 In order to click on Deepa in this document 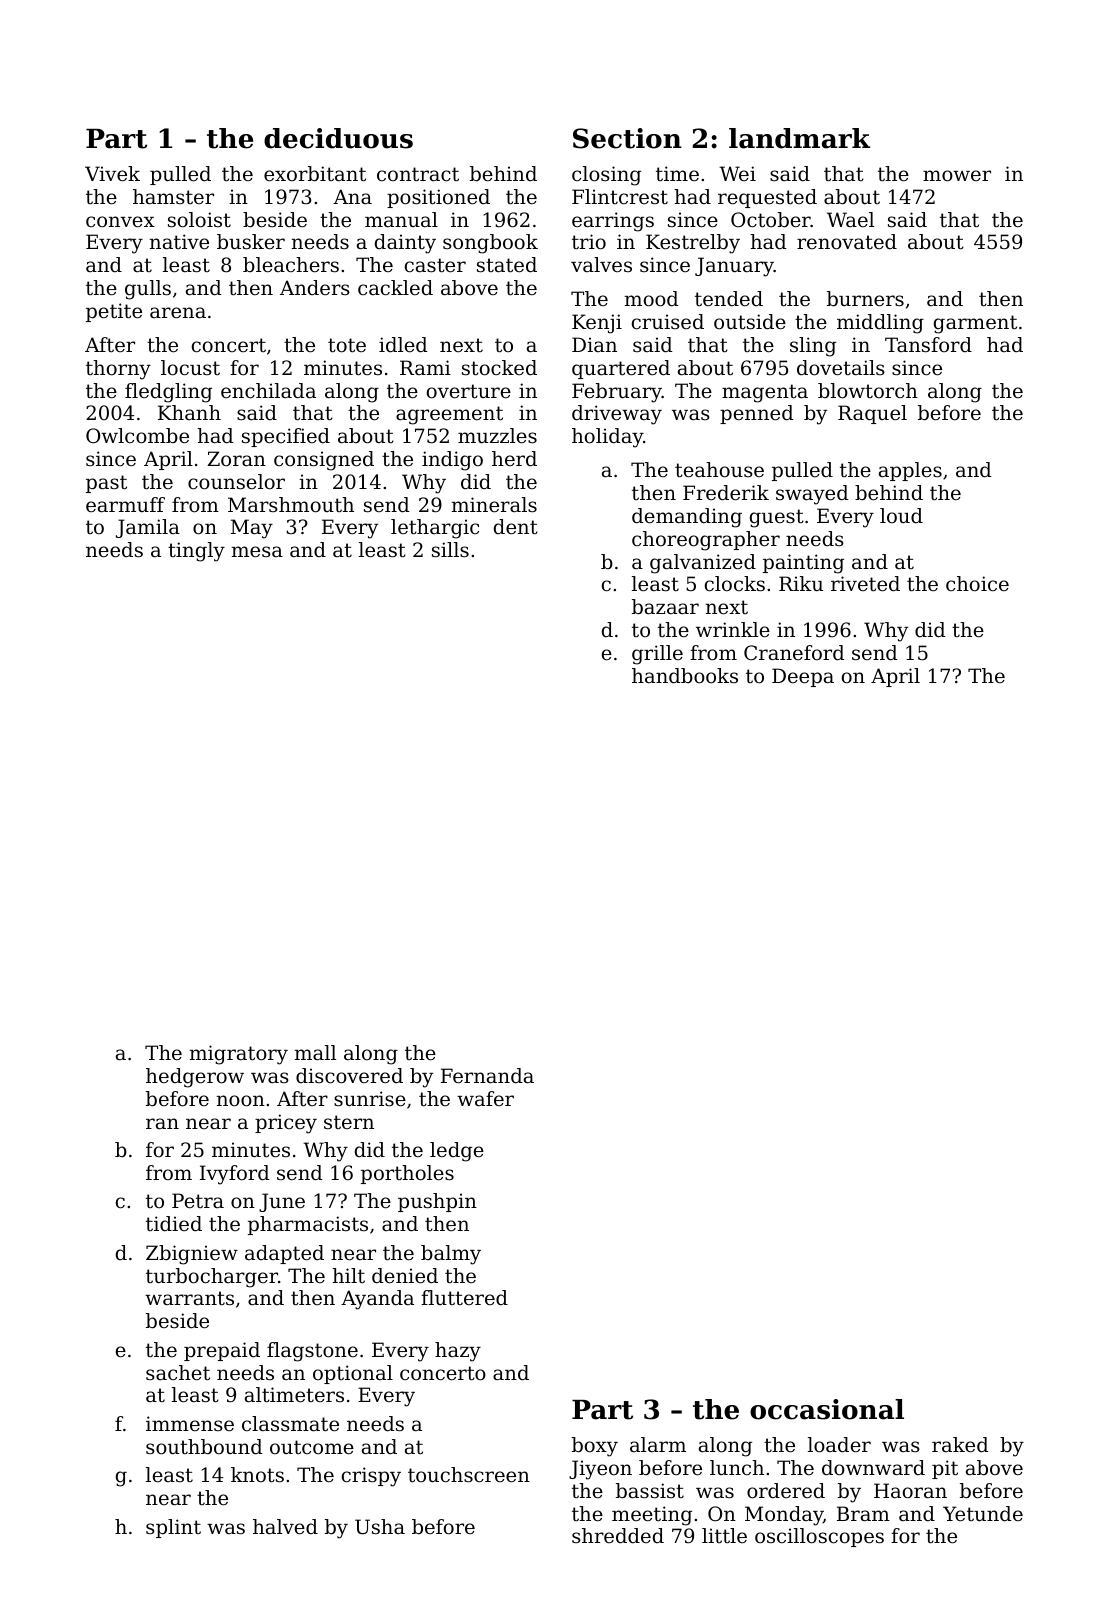, I will do `click(803, 677)`.
